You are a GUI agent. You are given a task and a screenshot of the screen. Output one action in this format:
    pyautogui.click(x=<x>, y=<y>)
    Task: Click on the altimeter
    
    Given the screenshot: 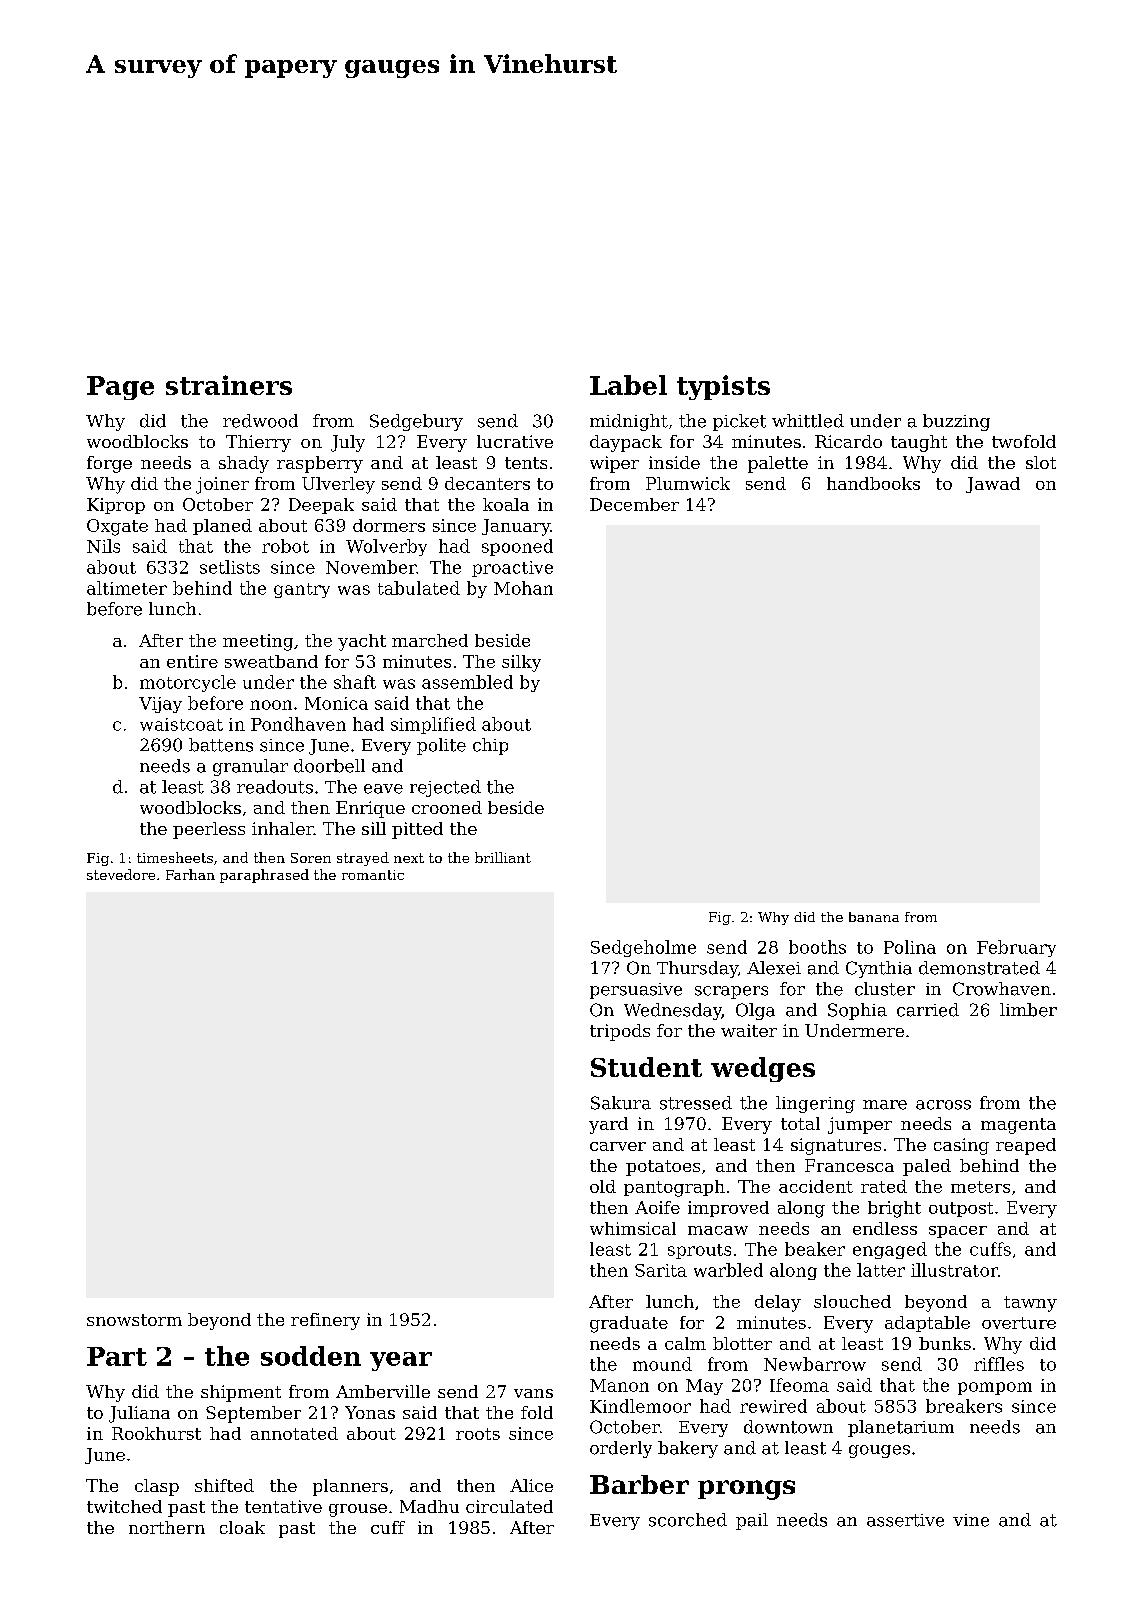 What is the action you would take?
    pyautogui.click(x=127, y=588)
